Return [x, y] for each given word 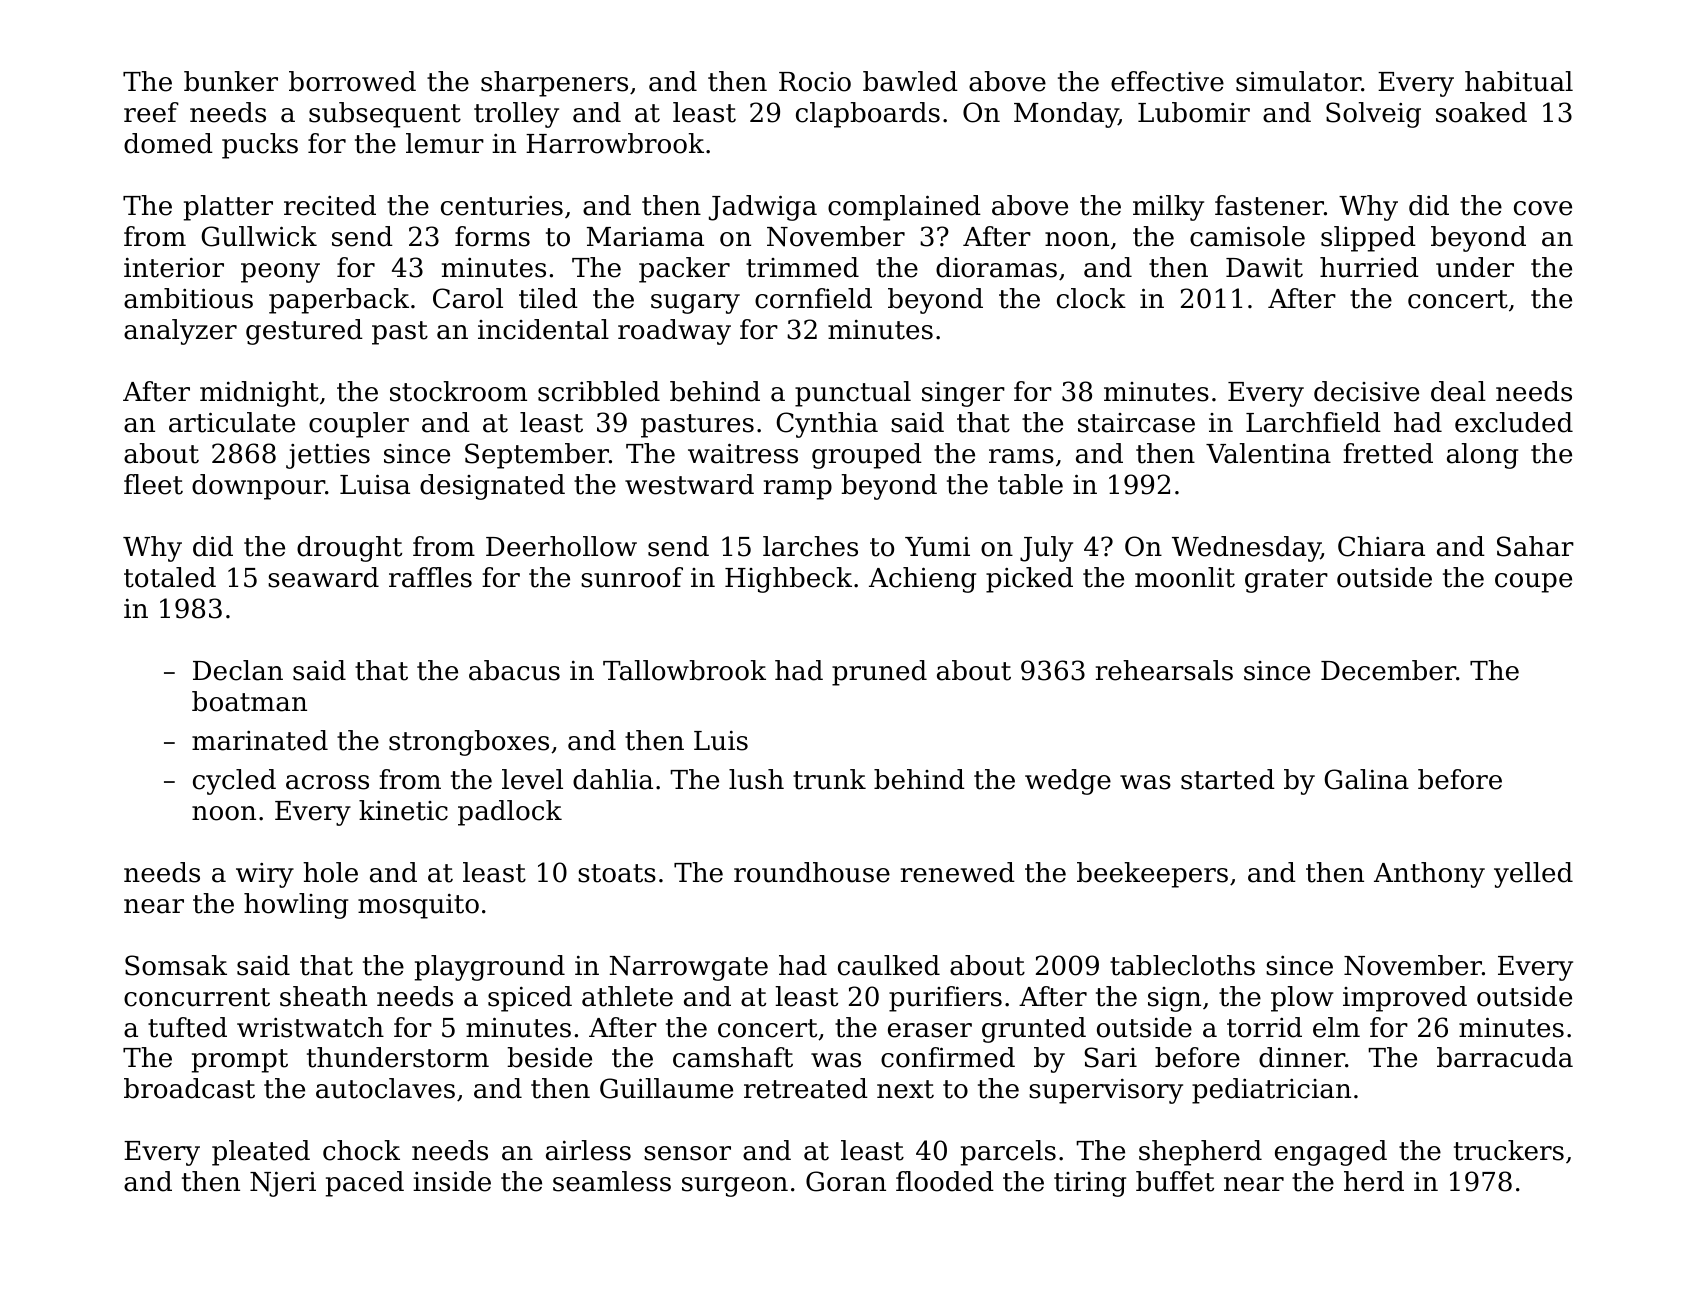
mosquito [418, 906]
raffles [430, 577]
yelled [1533, 875]
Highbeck [788, 580]
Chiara [1381, 546]
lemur [445, 143]
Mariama [645, 236]
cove [1543, 208]
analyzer [180, 332]
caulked [889, 965]
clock [1091, 298]
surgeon [735, 1187]
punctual [853, 394]
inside [452, 1181]
